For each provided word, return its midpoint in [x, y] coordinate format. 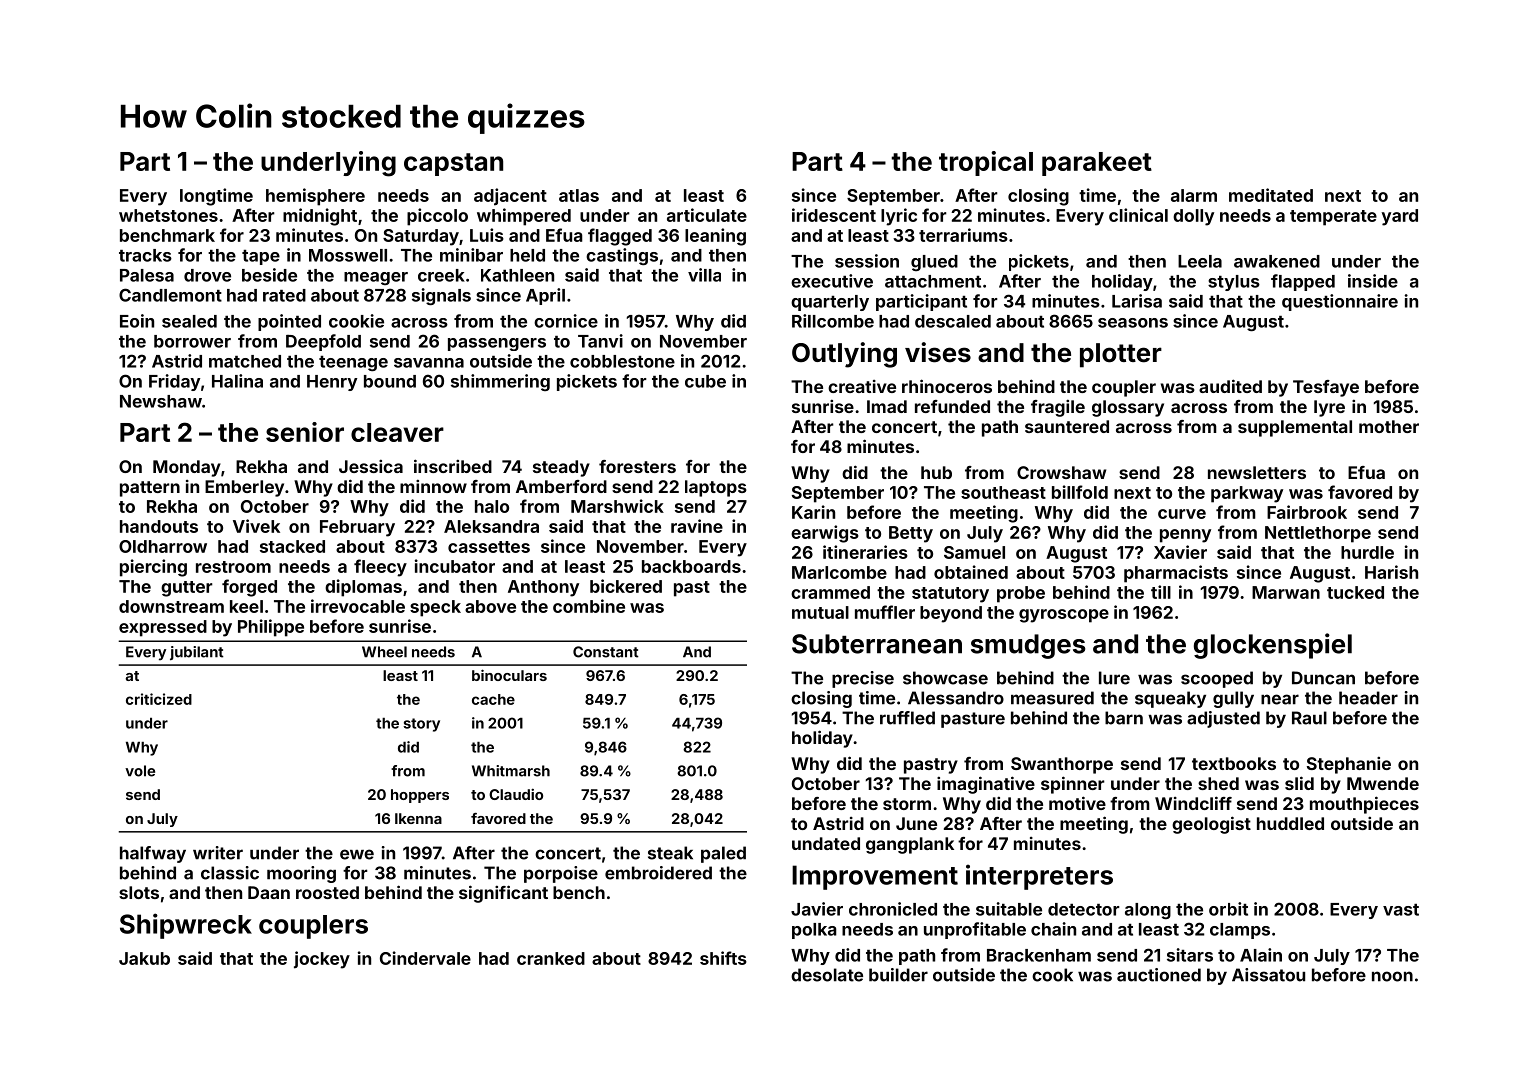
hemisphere [315, 197]
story [421, 725]
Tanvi [600, 341]
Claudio [516, 794]
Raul [1309, 718]
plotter [1121, 355]
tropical [986, 163]
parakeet [1097, 164]
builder [898, 975]
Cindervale [425, 958]
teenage [353, 363]
